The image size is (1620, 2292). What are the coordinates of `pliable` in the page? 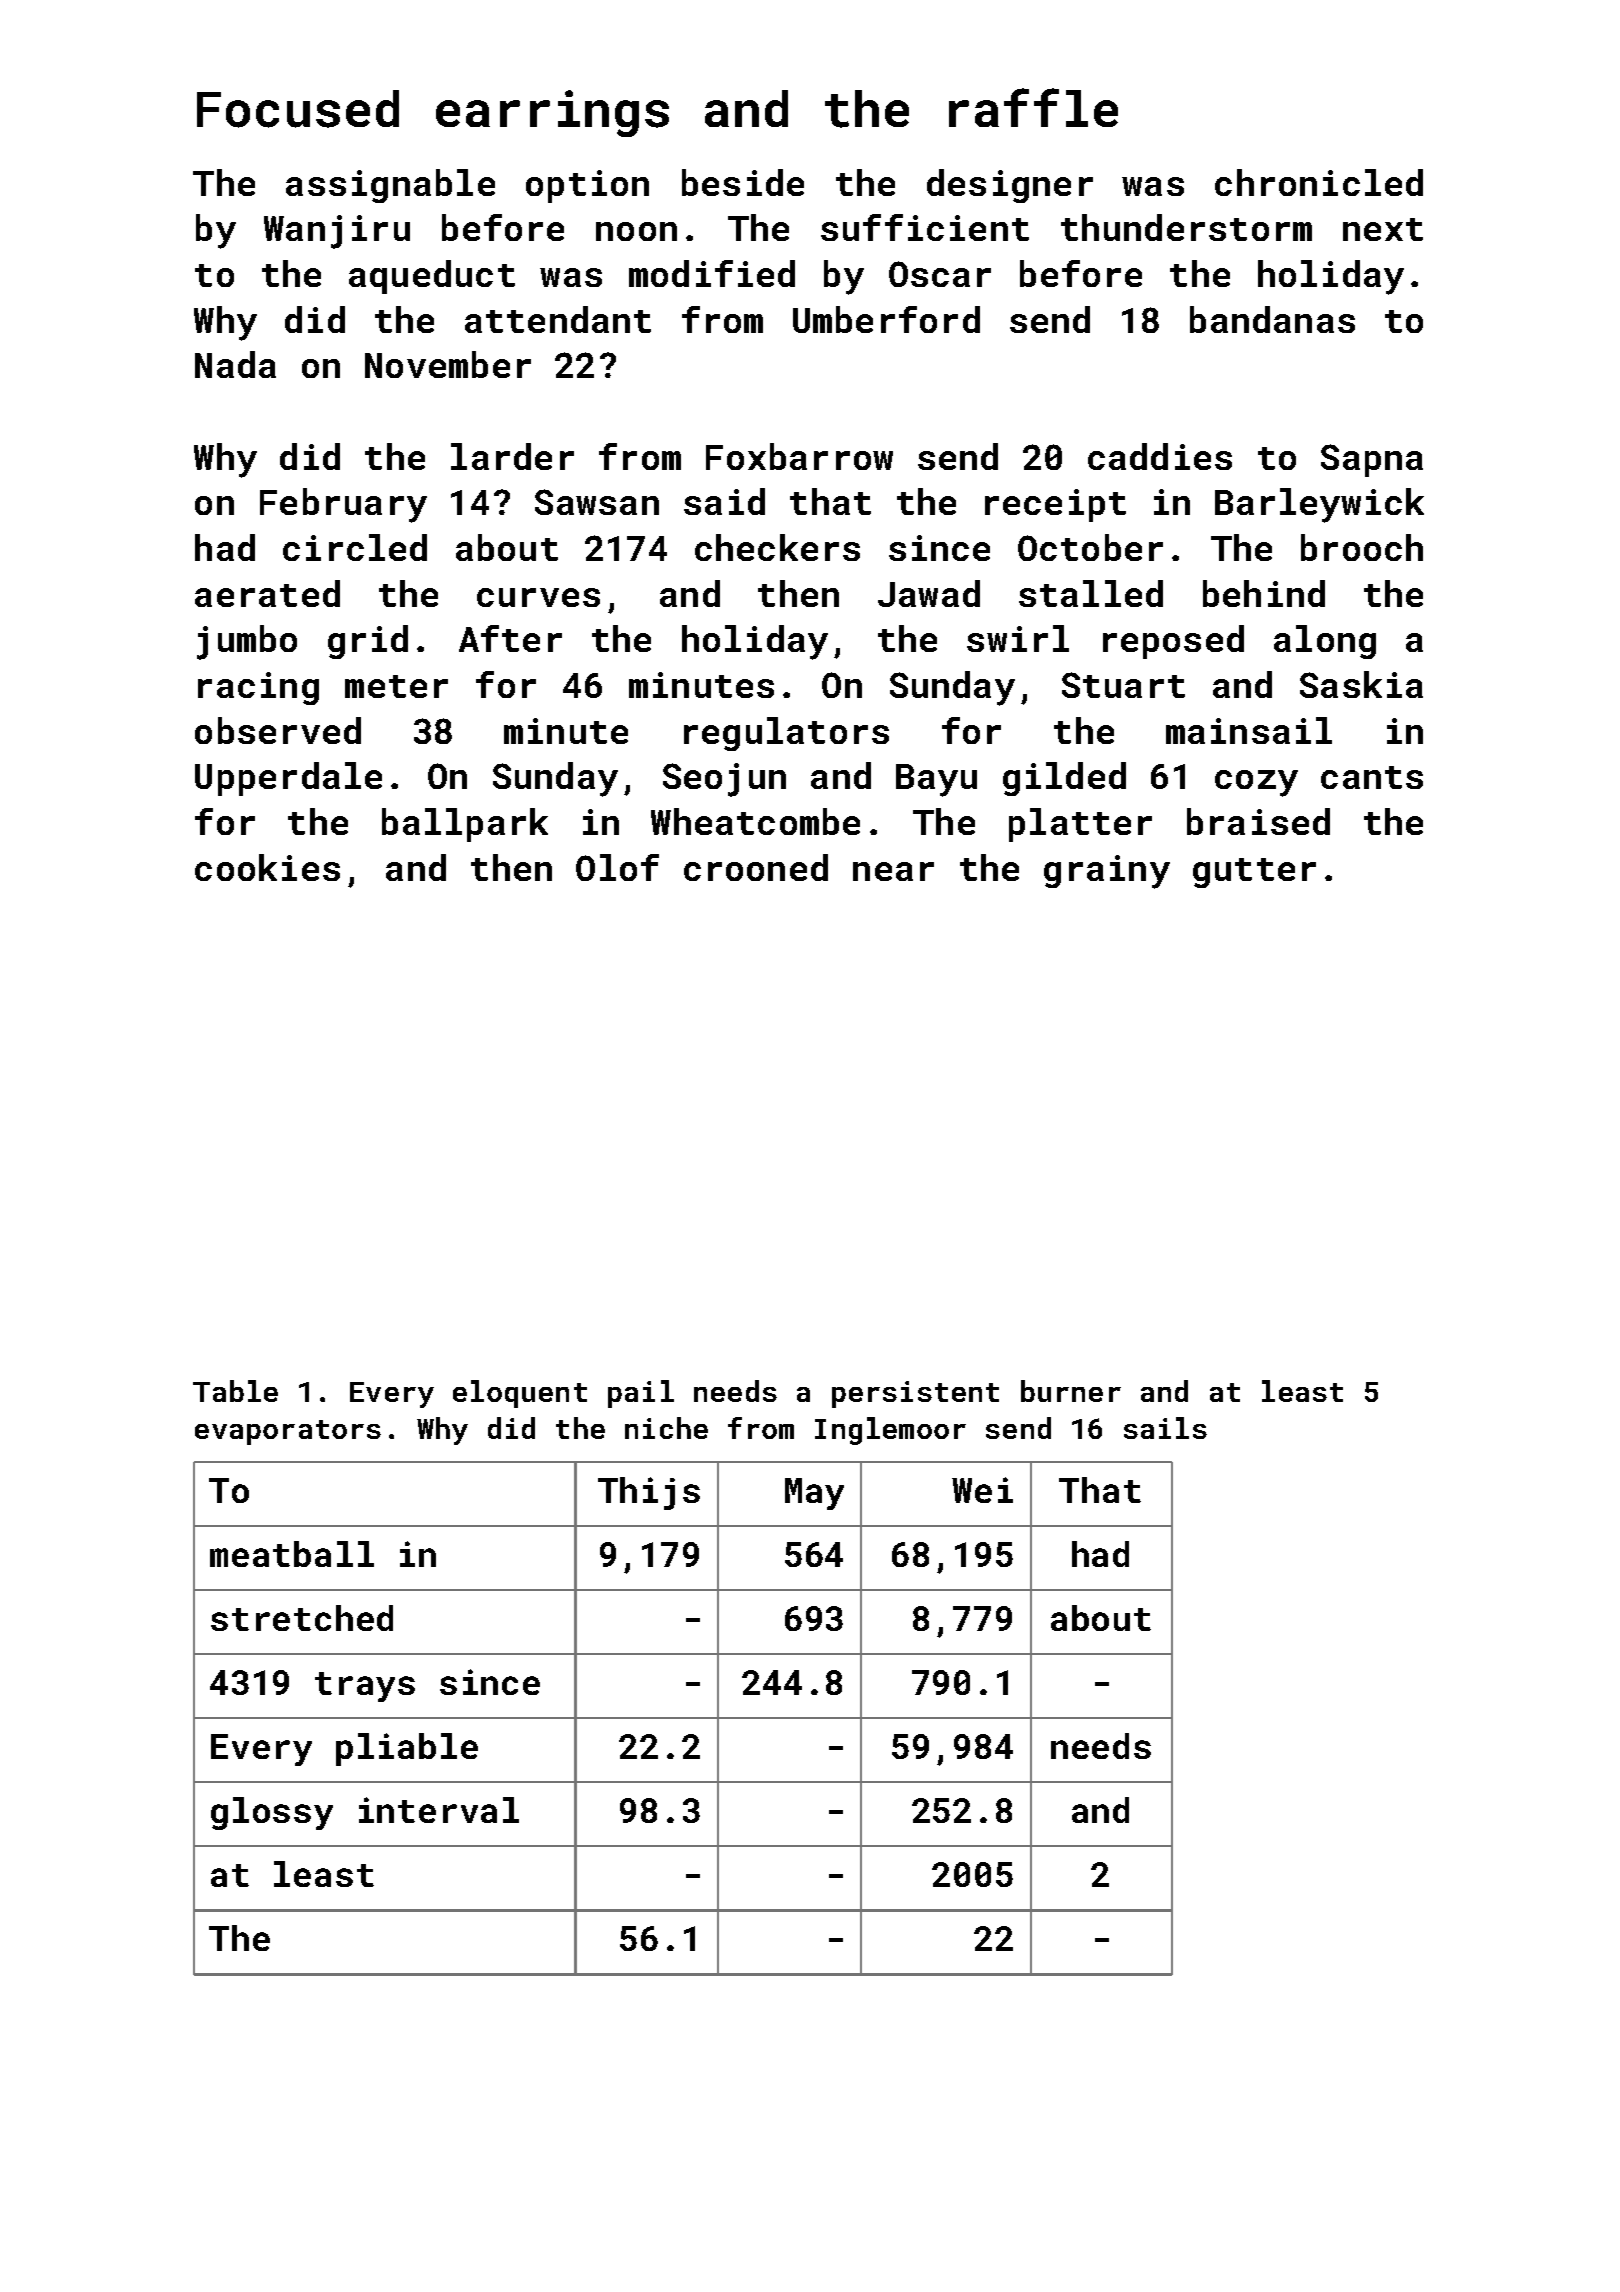 It's located at (407, 1749).
